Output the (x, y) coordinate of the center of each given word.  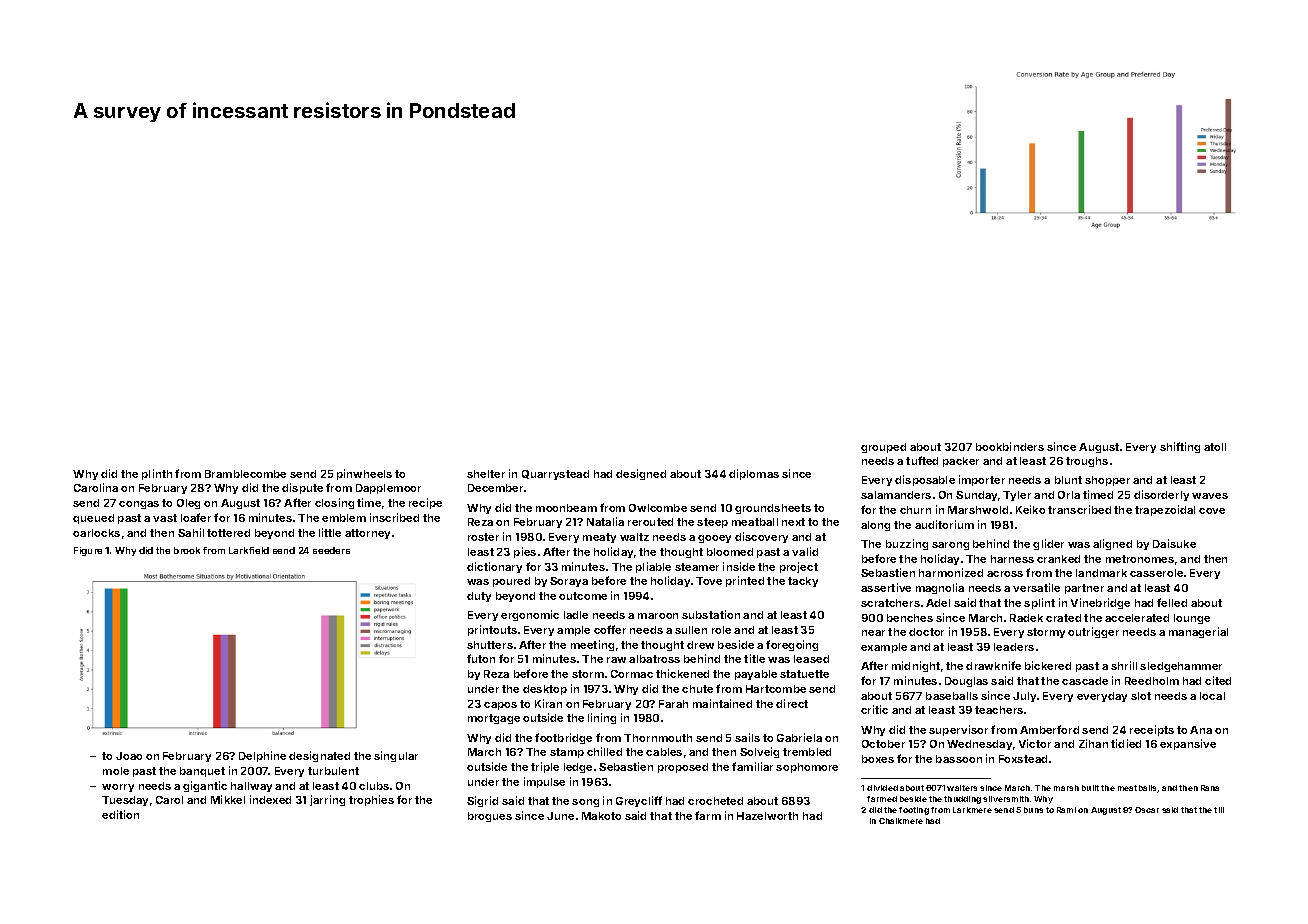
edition (120, 814)
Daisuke (1174, 543)
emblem (344, 518)
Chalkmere (901, 821)
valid (805, 551)
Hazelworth (767, 816)
